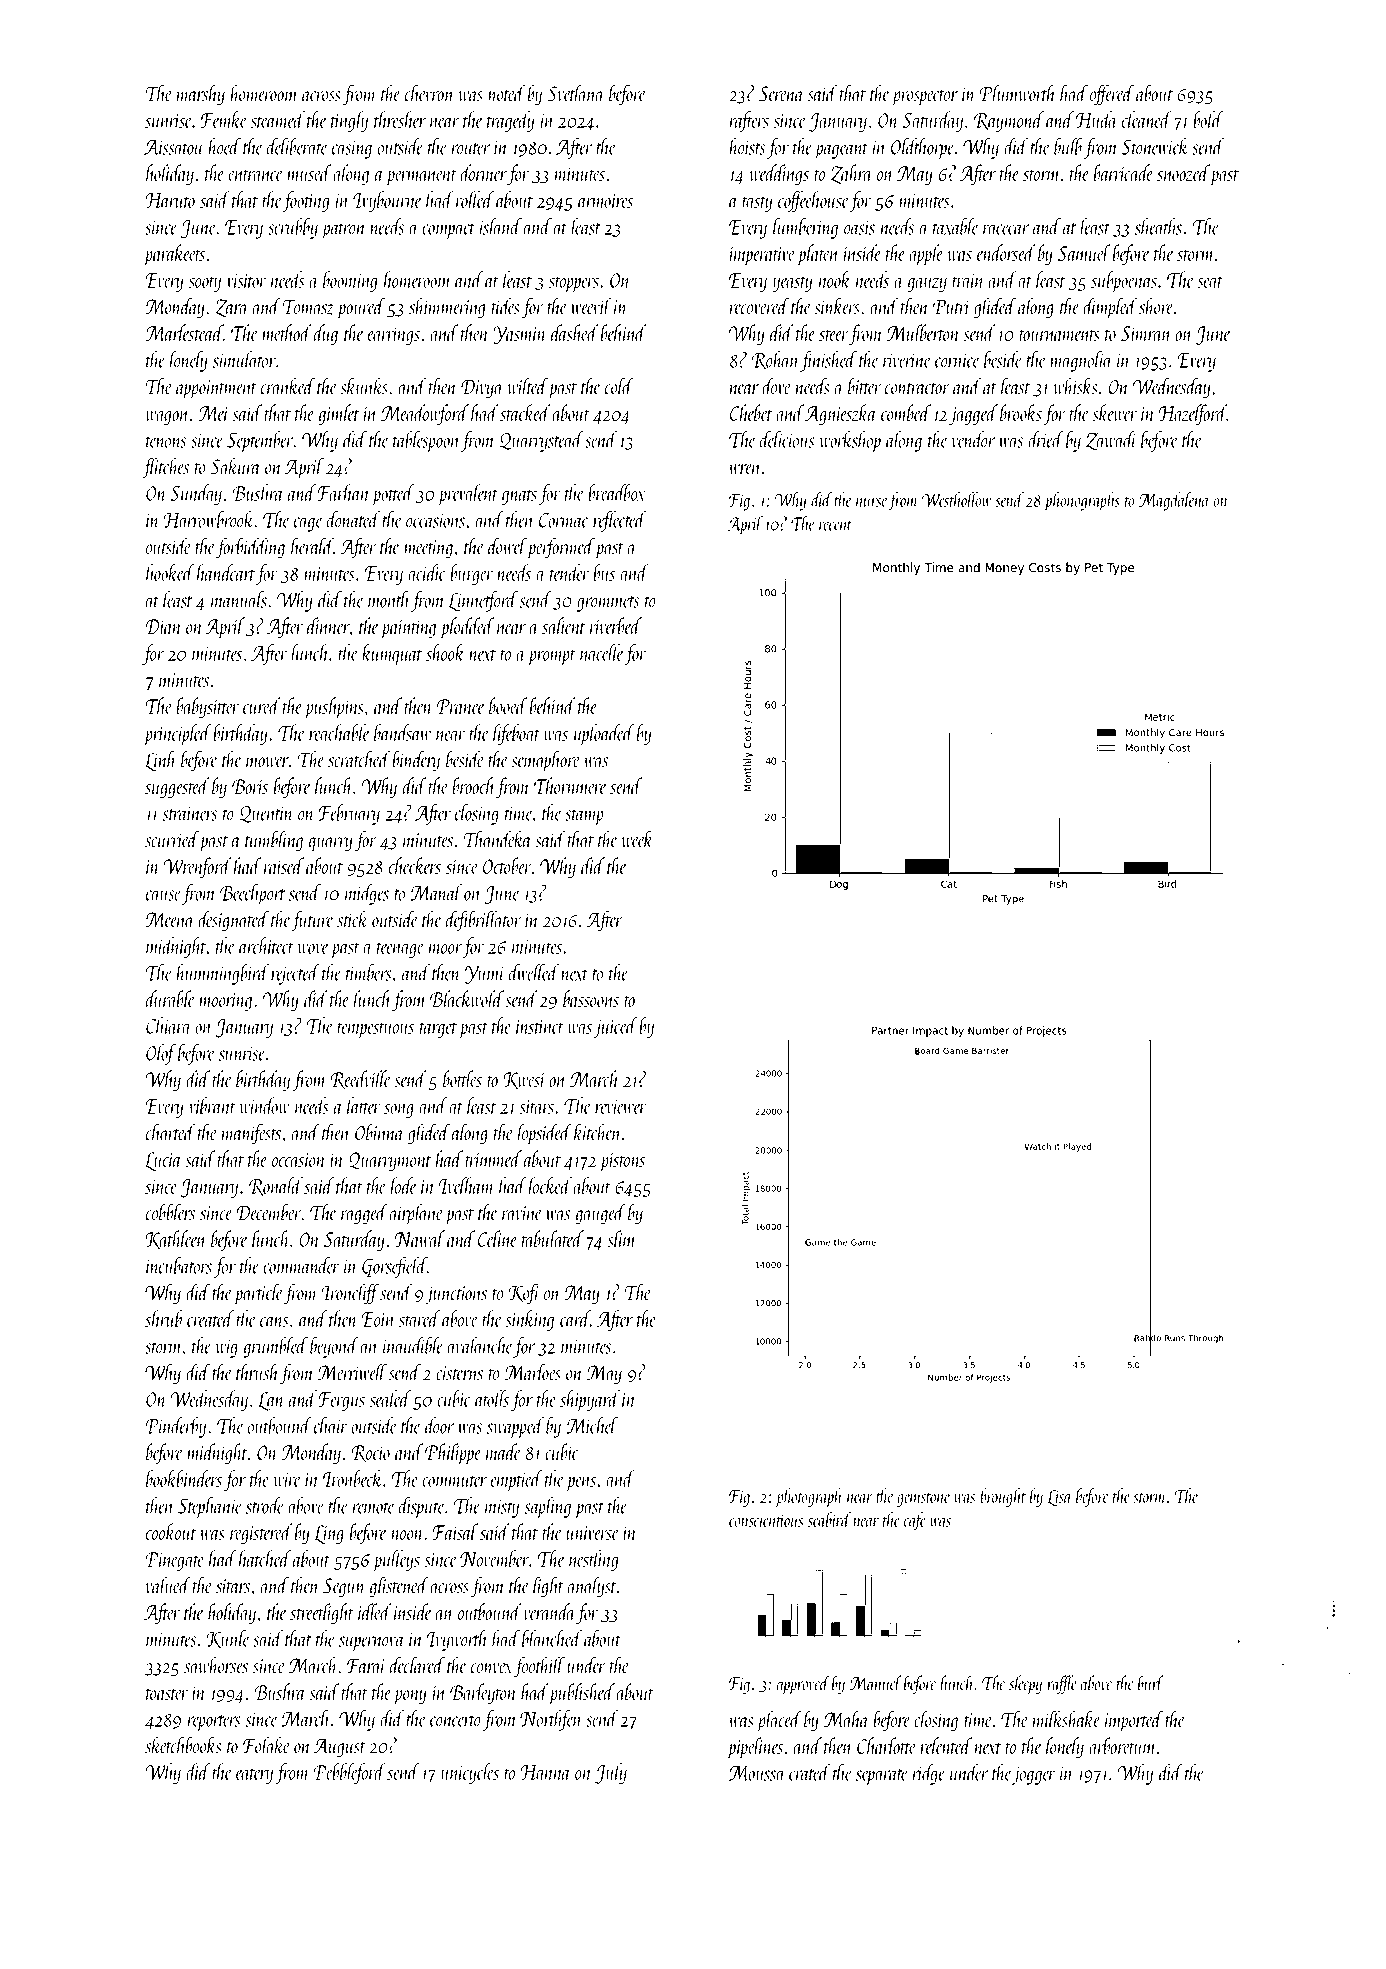 This image has height=1969, width=1386. I want to click on brought, so click(1003, 1497).
